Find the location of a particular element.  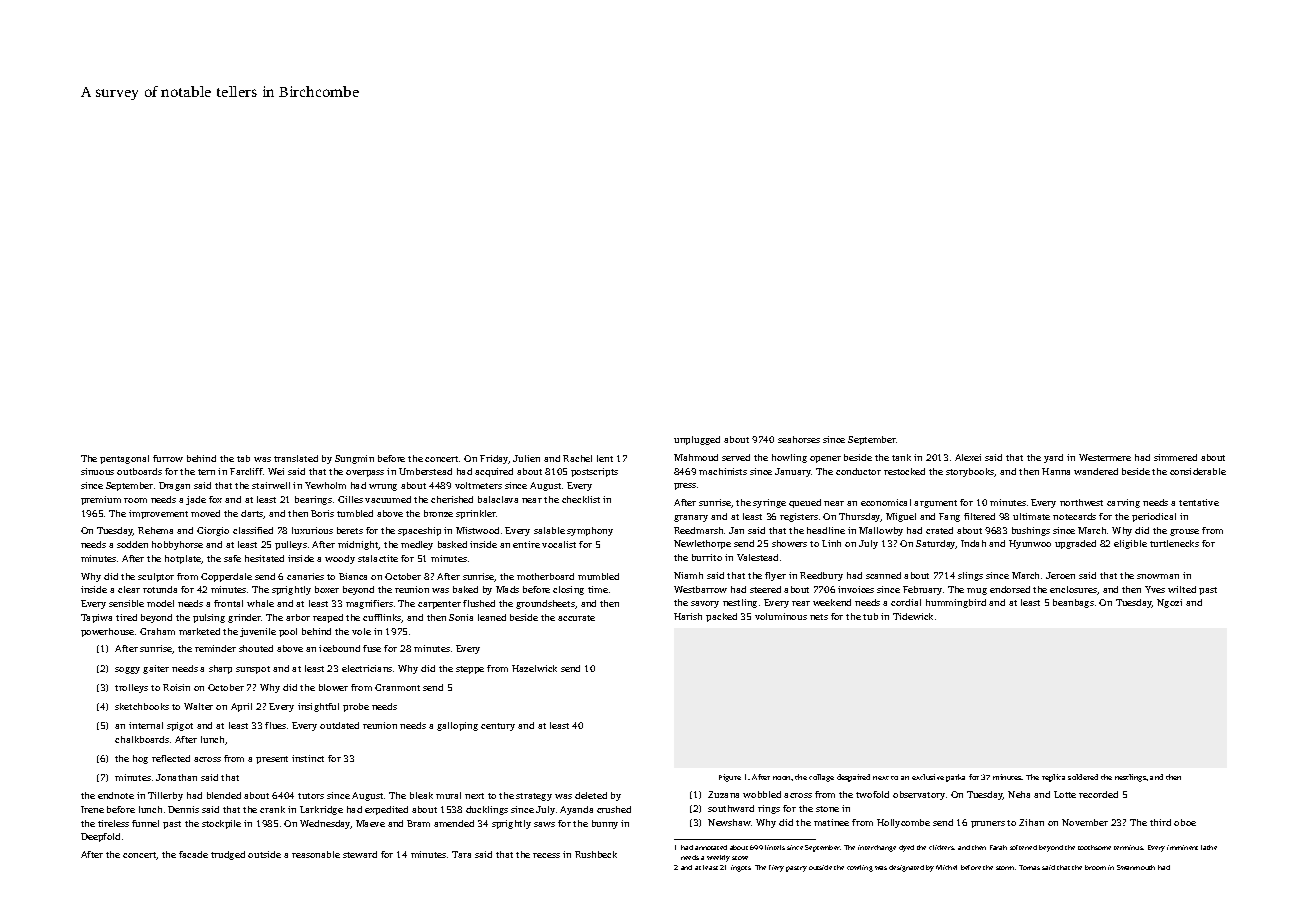

steward is located at coordinates (360, 854).
